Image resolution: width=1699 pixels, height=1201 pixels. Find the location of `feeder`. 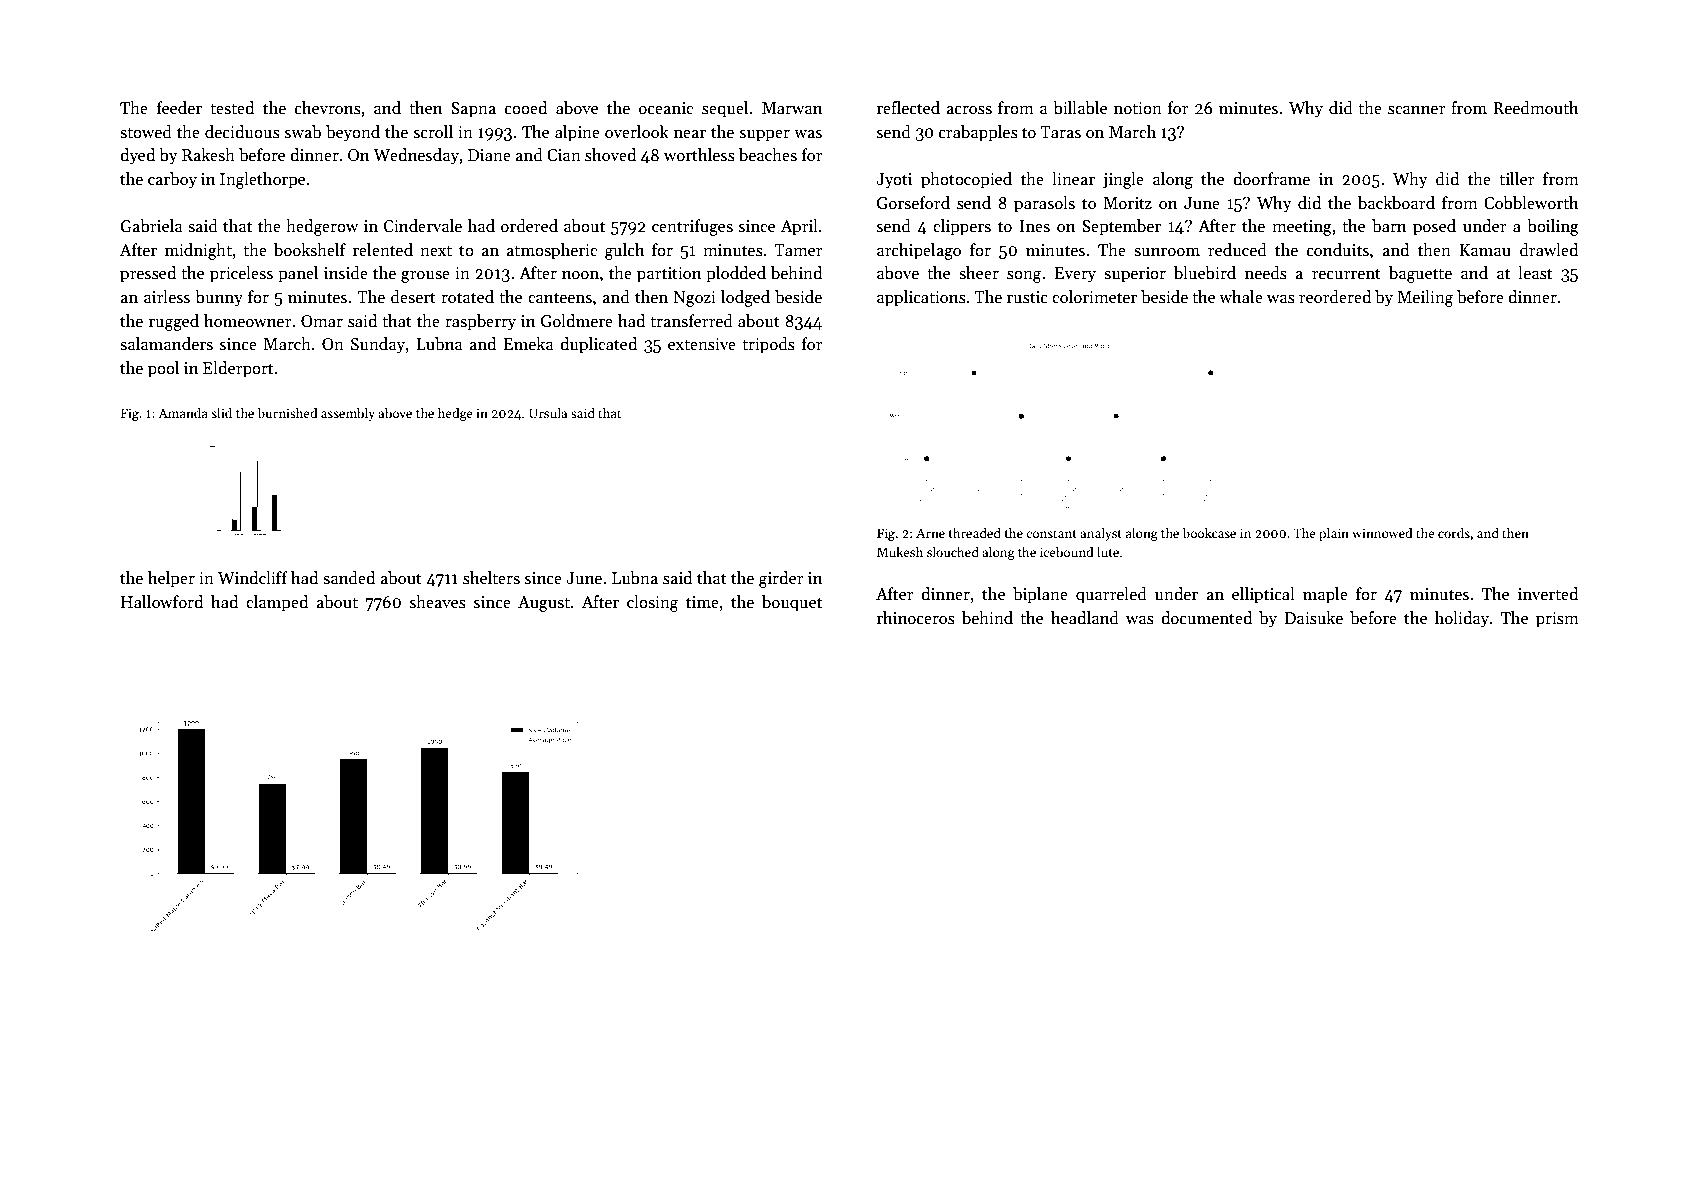

feeder is located at coordinates (179, 108).
